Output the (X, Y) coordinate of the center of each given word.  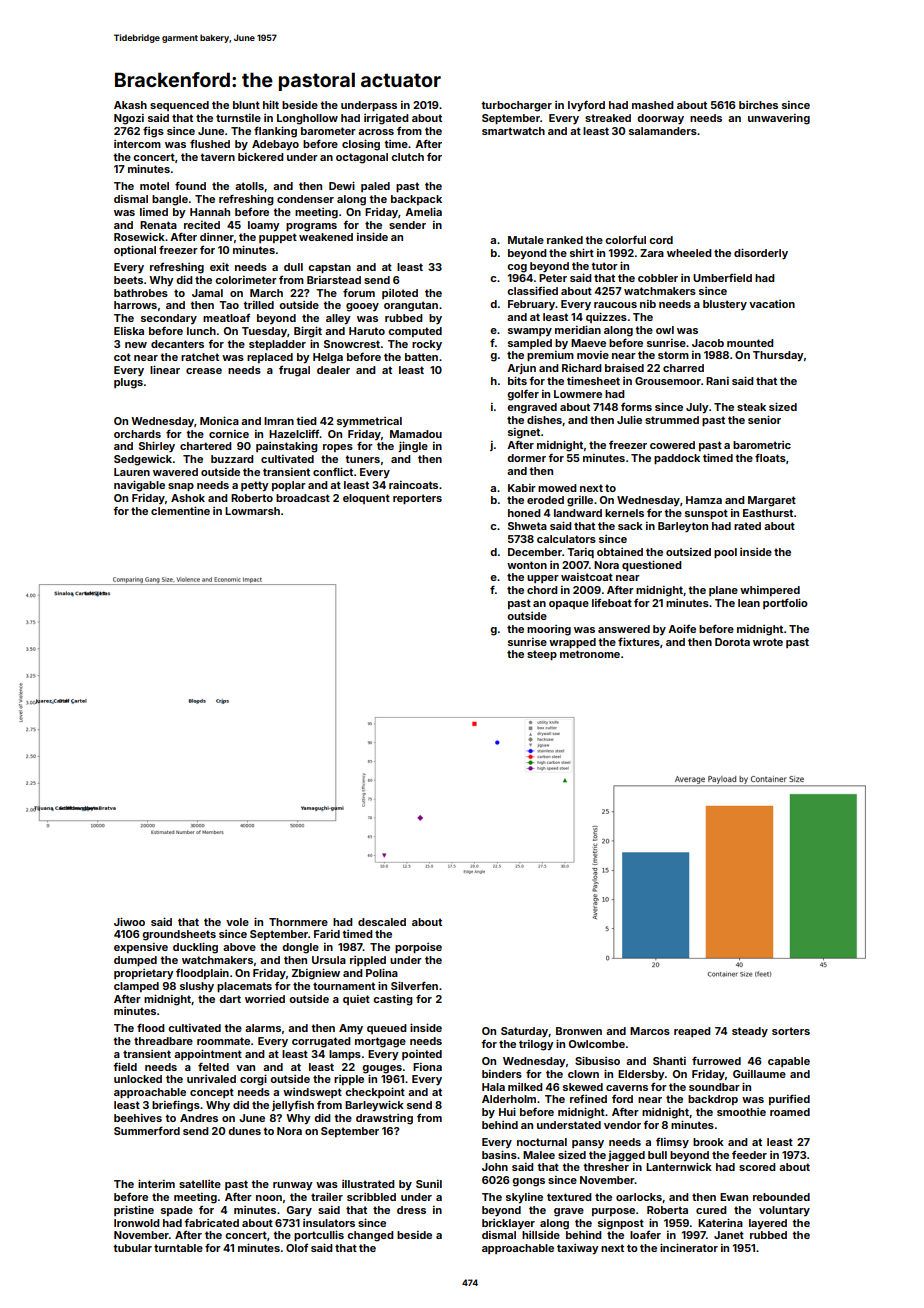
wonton (527, 565)
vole (237, 922)
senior (764, 419)
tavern (217, 157)
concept (212, 1093)
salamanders (663, 131)
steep (542, 655)
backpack (416, 200)
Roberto (252, 498)
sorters (791, 1031)
